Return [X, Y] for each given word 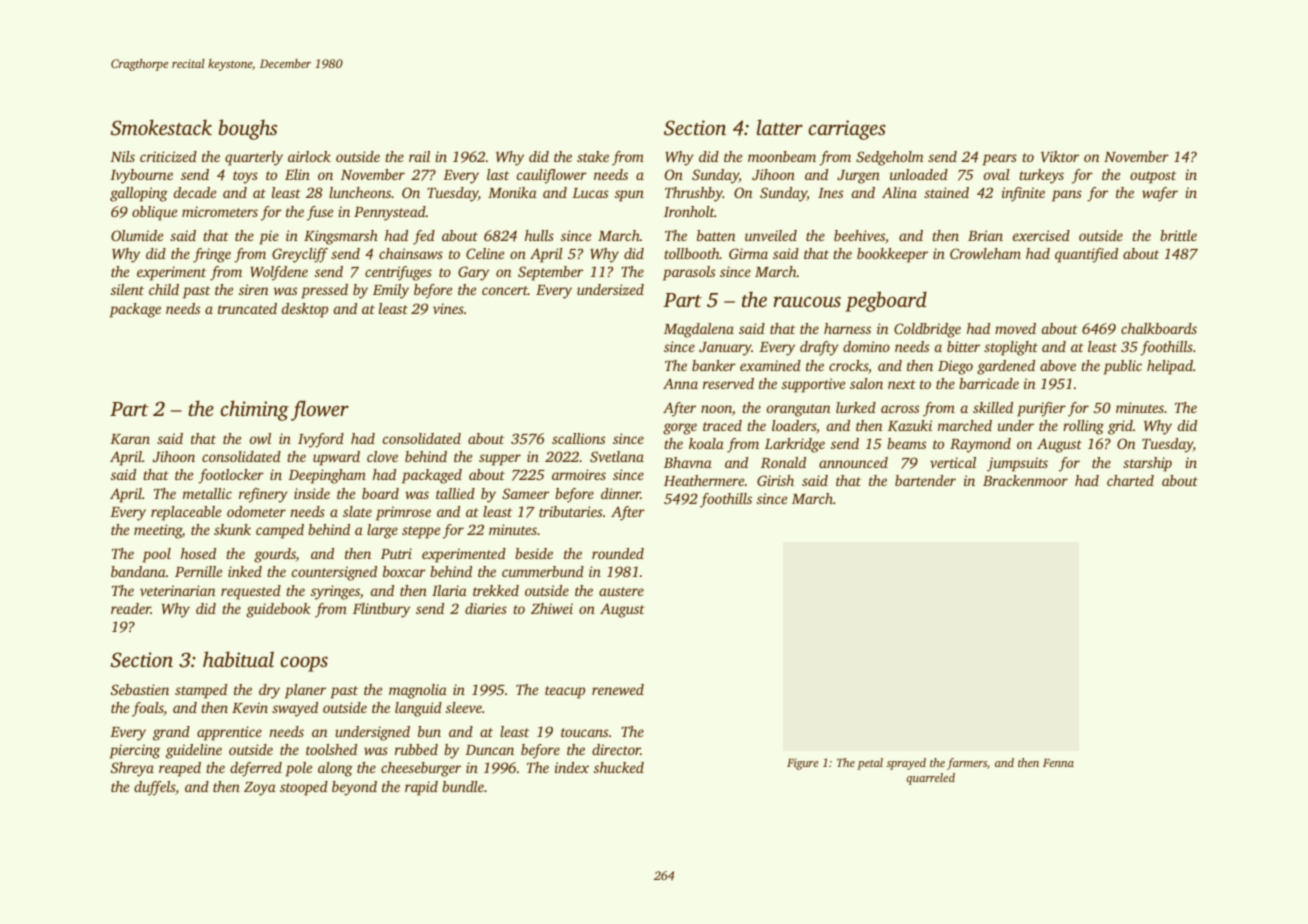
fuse [320, 213]
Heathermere [704, 480]
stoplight [1011, 348]
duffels [154, 788]
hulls [539, 235]
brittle [1178, 235]
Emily [391, 291]
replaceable [186, 513]
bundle [463, 786]
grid [1120, 427]
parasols [689, 273]
